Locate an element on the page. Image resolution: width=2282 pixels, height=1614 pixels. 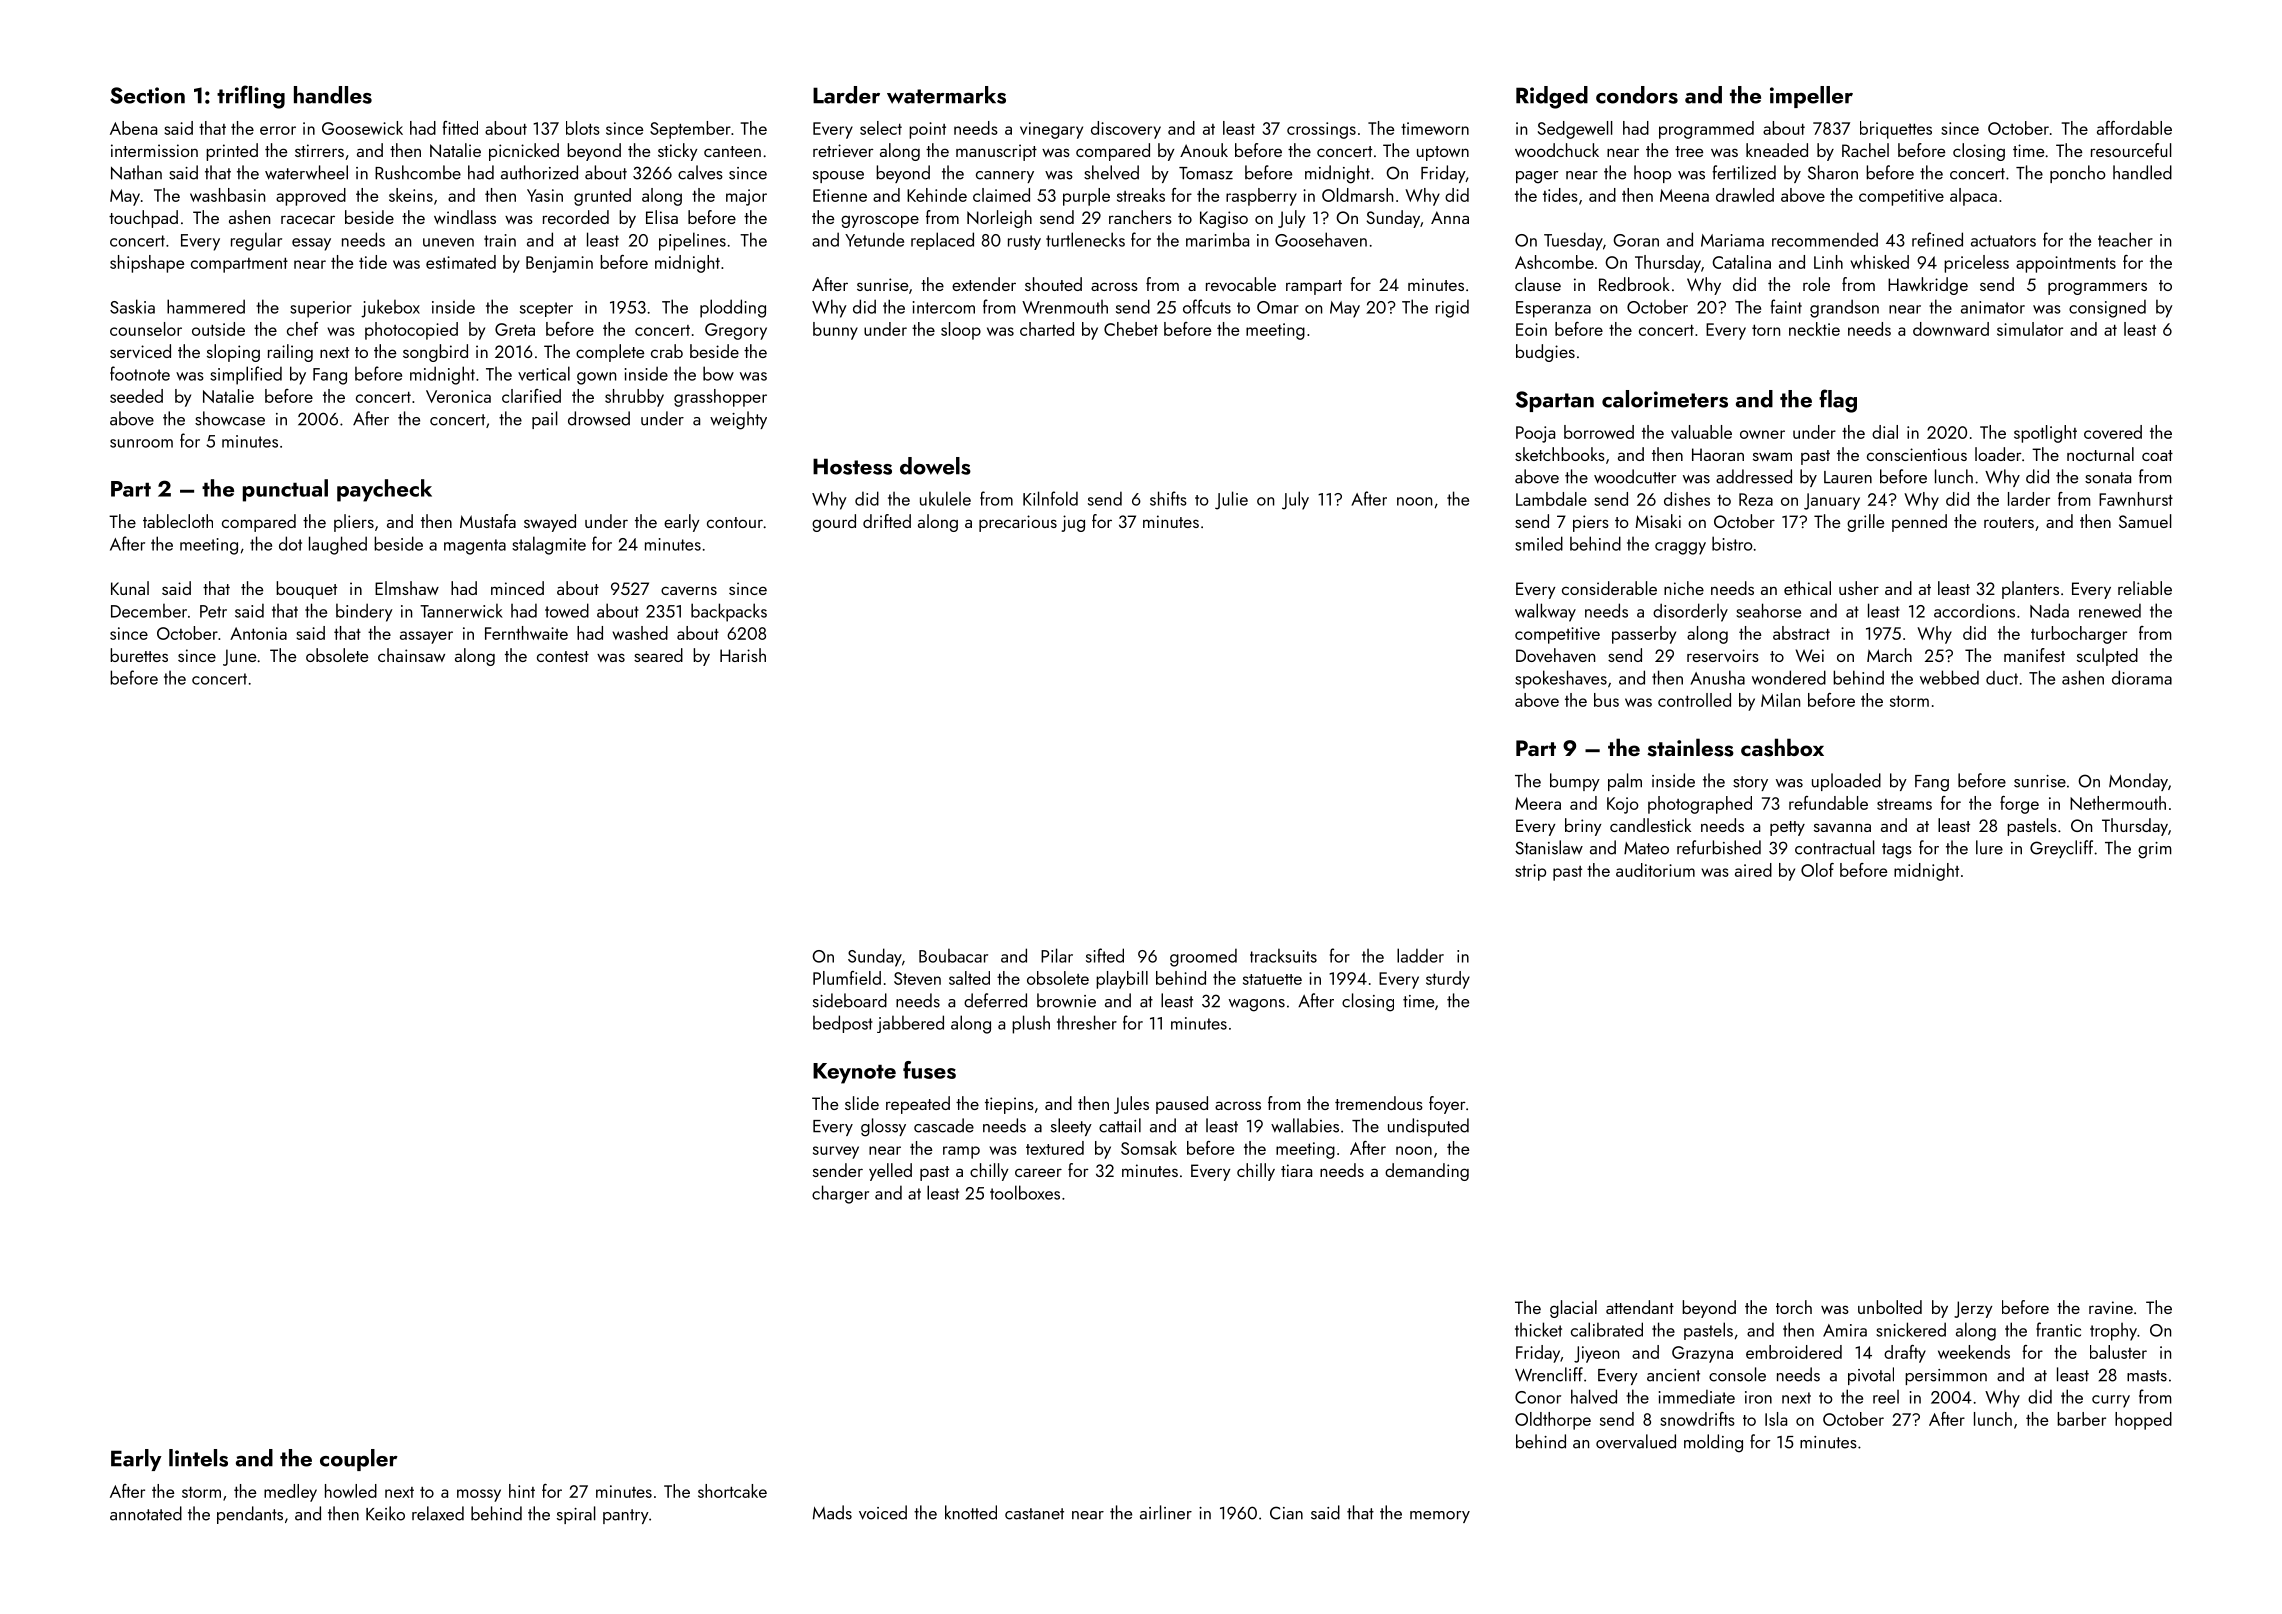
Olof is located at coordinates (1817, 870).
